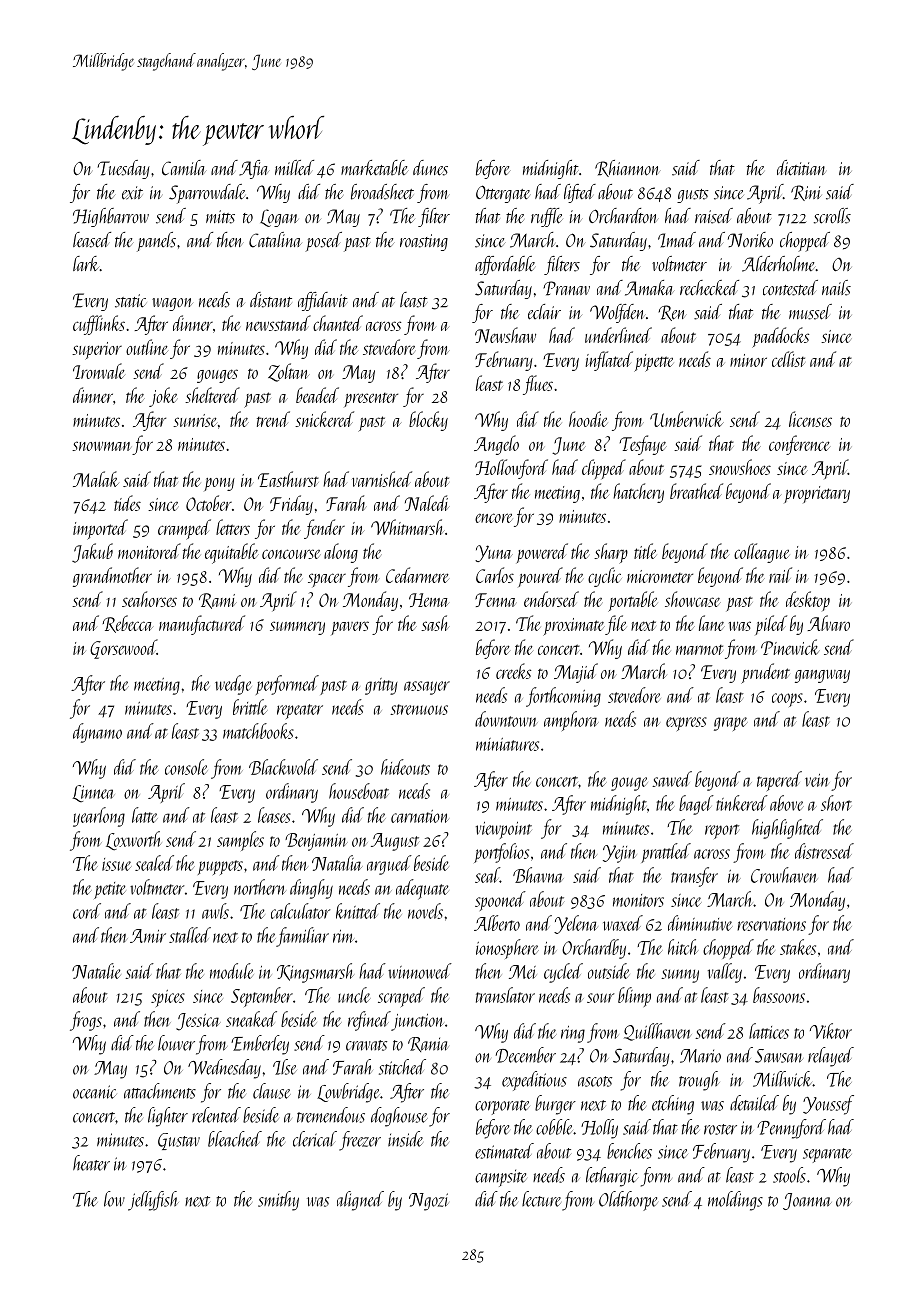 This screenshot has height=1311, width=924. I want to click on wagon, so click(172, 304).
